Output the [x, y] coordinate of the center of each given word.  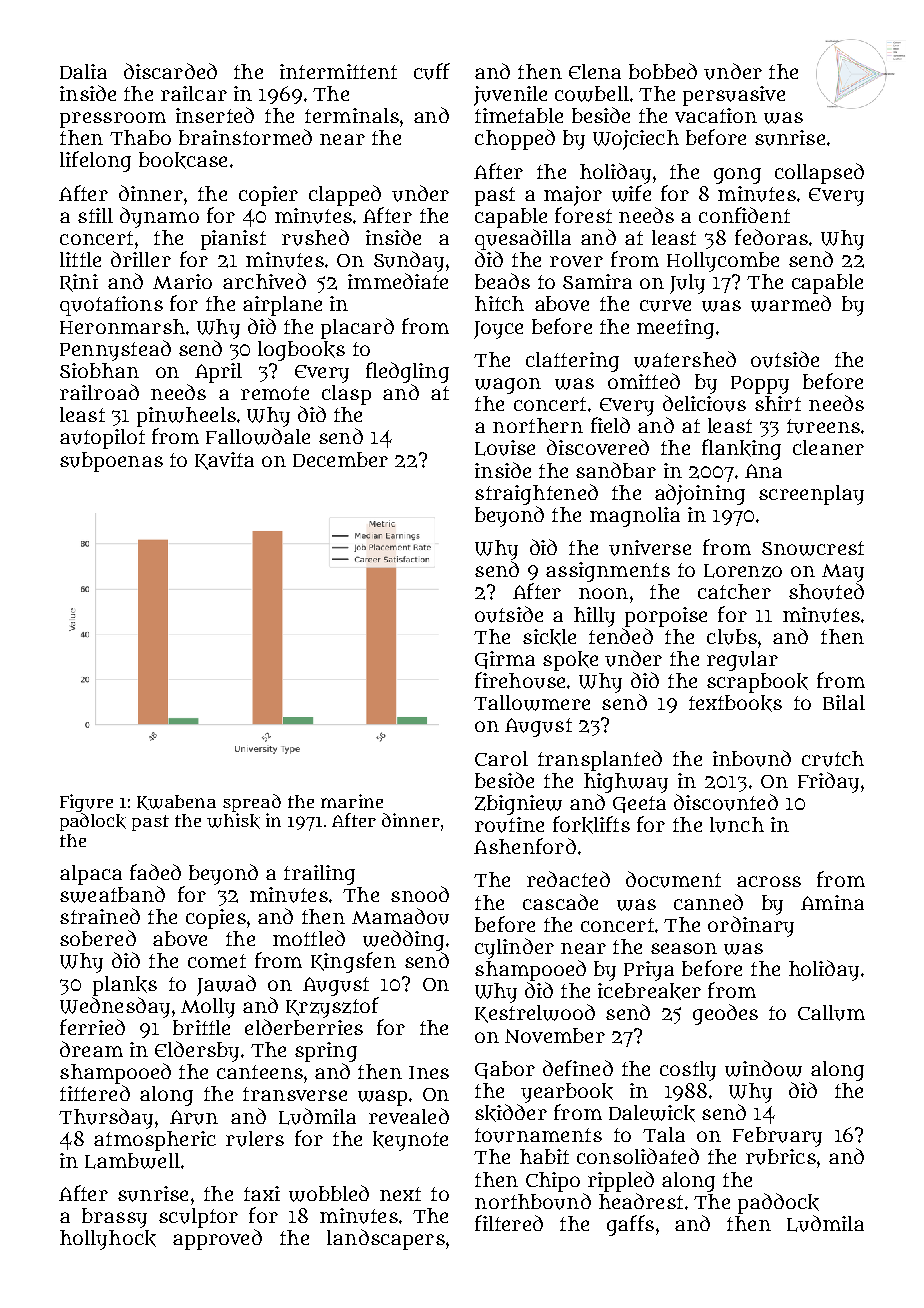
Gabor [505, 1070]
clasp [346, 395]
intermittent [338, 71]
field [610, 425]
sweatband [112, 894]
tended [621, 636]
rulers [255, 1139]
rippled [621, 1181]
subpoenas [111, 462]
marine [352, 801]
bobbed [663, 71]
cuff [432, 71]
